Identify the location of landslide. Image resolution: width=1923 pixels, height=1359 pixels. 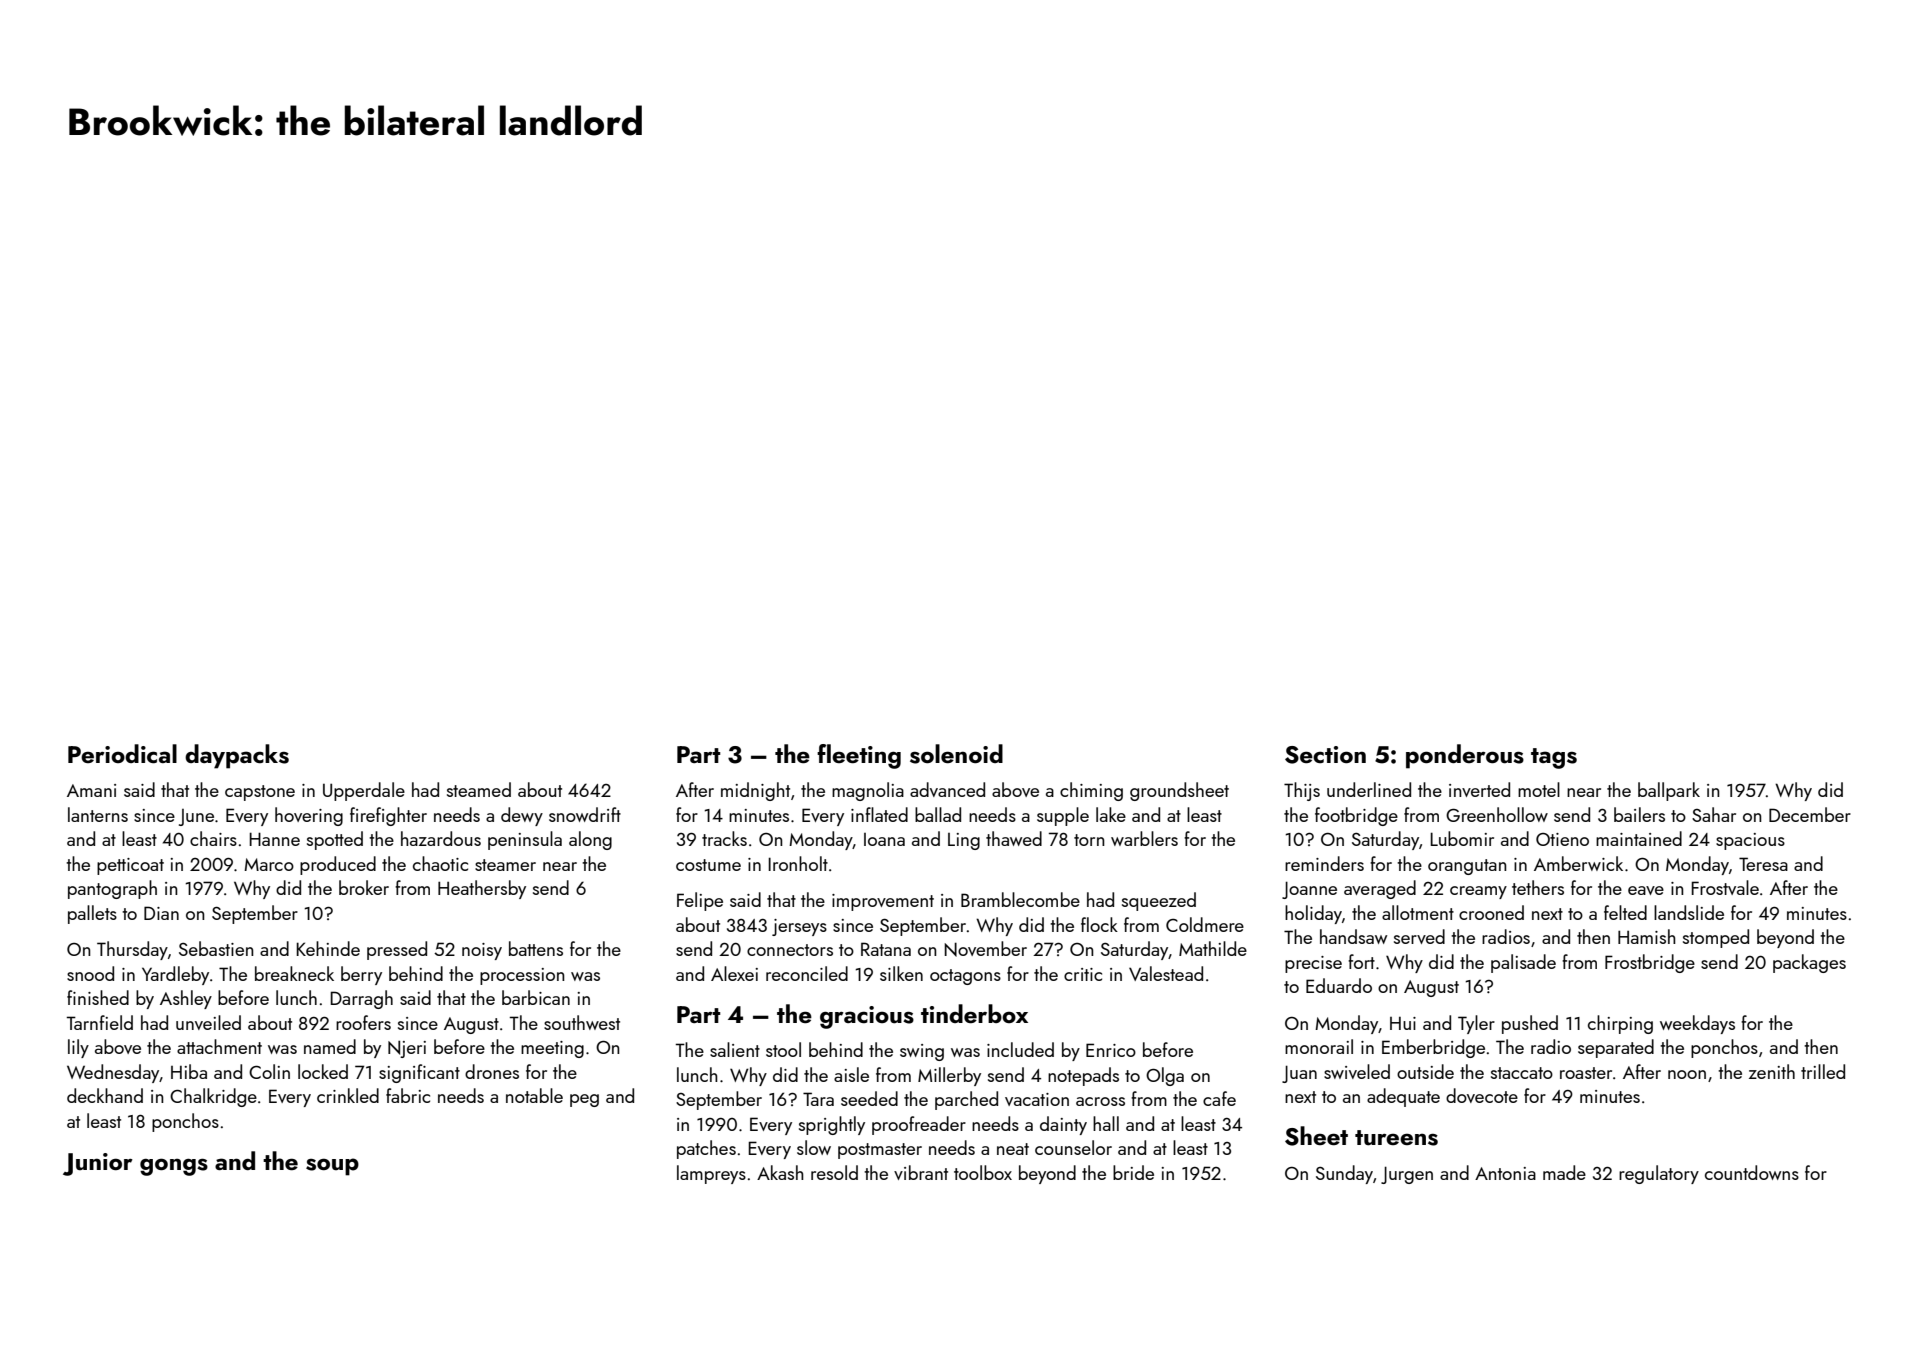
(1689, 912).
